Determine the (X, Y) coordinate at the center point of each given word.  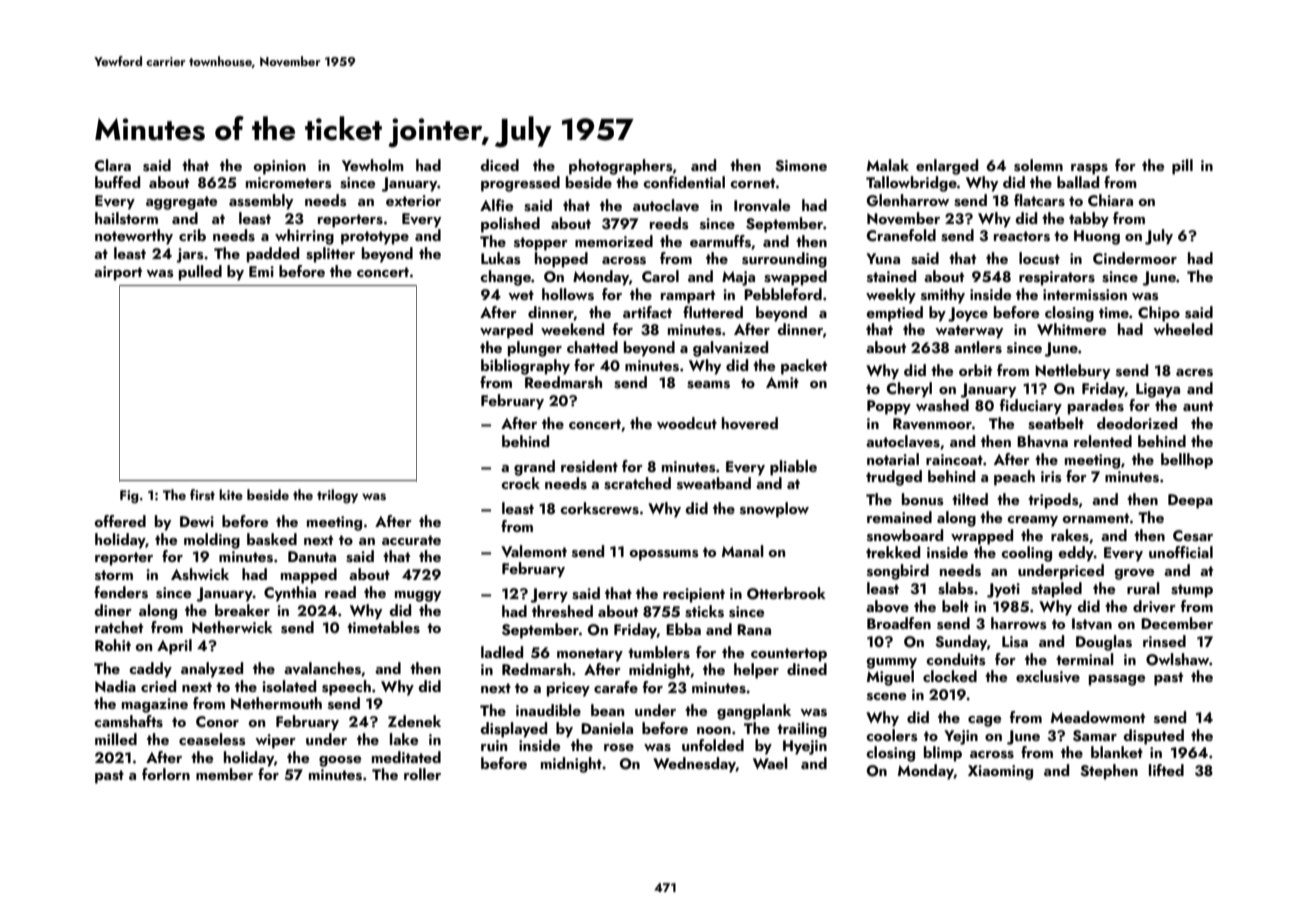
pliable (793, 468)
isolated (289, 686)
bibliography (525, 367)
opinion (279, 167)
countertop (789, 655)
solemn (1038, 165)
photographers (621, 167)
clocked (950, 676)
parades (1096, 407)
